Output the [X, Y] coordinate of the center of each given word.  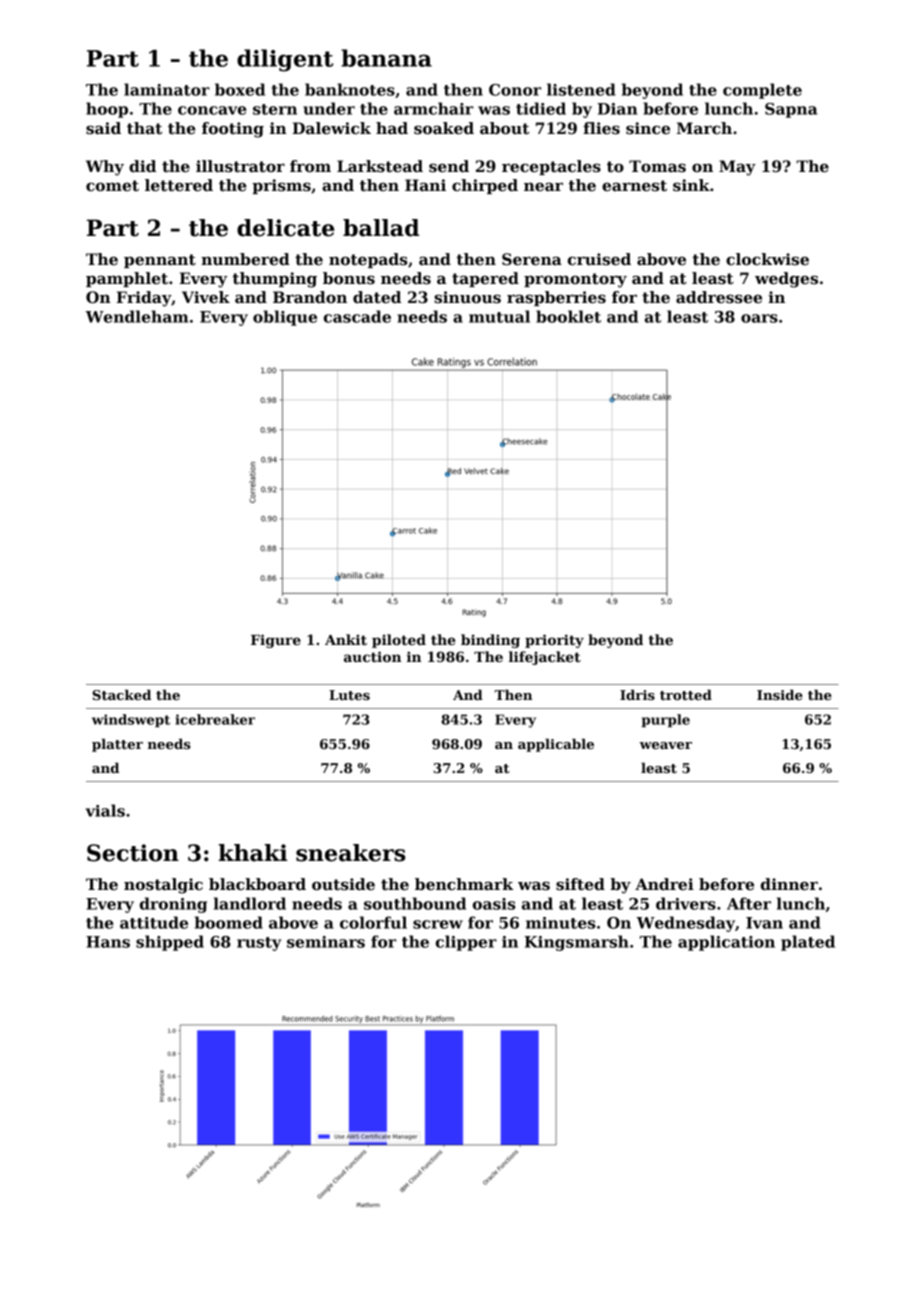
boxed [240, 89]
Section [133, 853]
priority [554, 641]
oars [759, 318]
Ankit [346, 639]
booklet [568, 316]
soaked [444, 128]
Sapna [791, 110]
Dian [617, 109]
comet [112, 185]
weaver [665, 745]
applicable [556, 745]
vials [105, 810]
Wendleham [136, 316]
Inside [780, 695]
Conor [515, 90]
